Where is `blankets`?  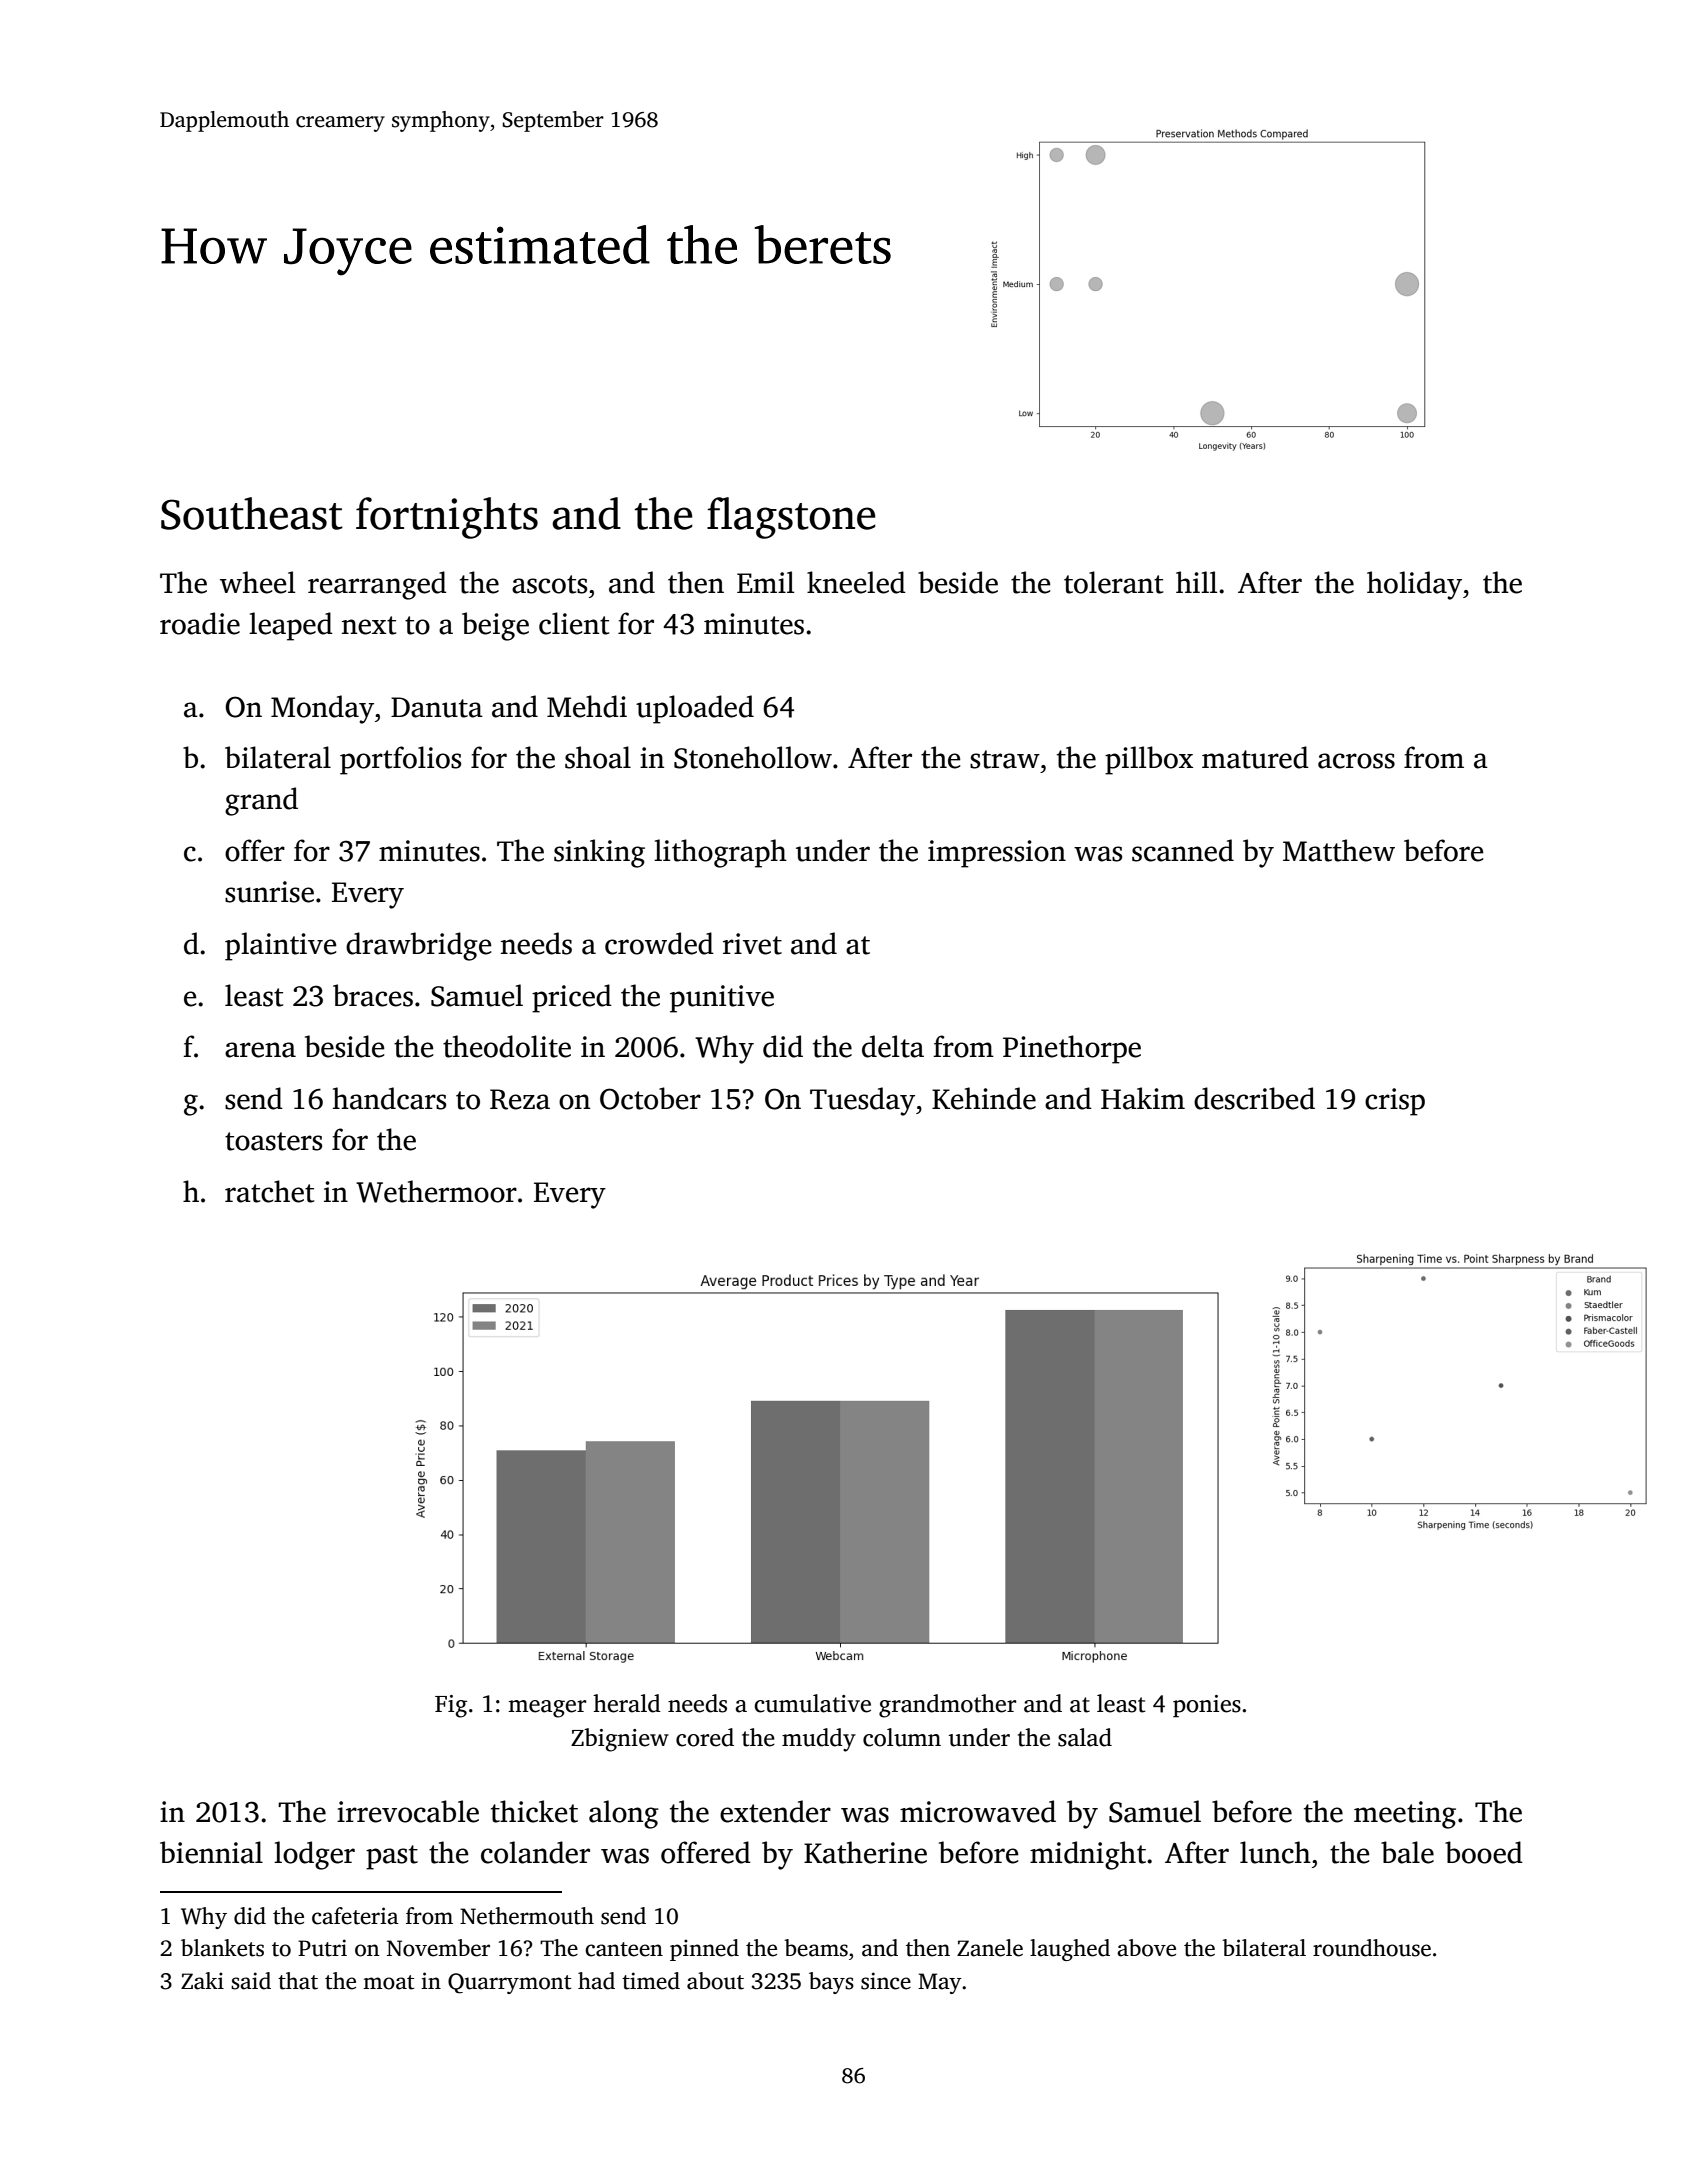 blankets is located at coordinates (222, 1948).
